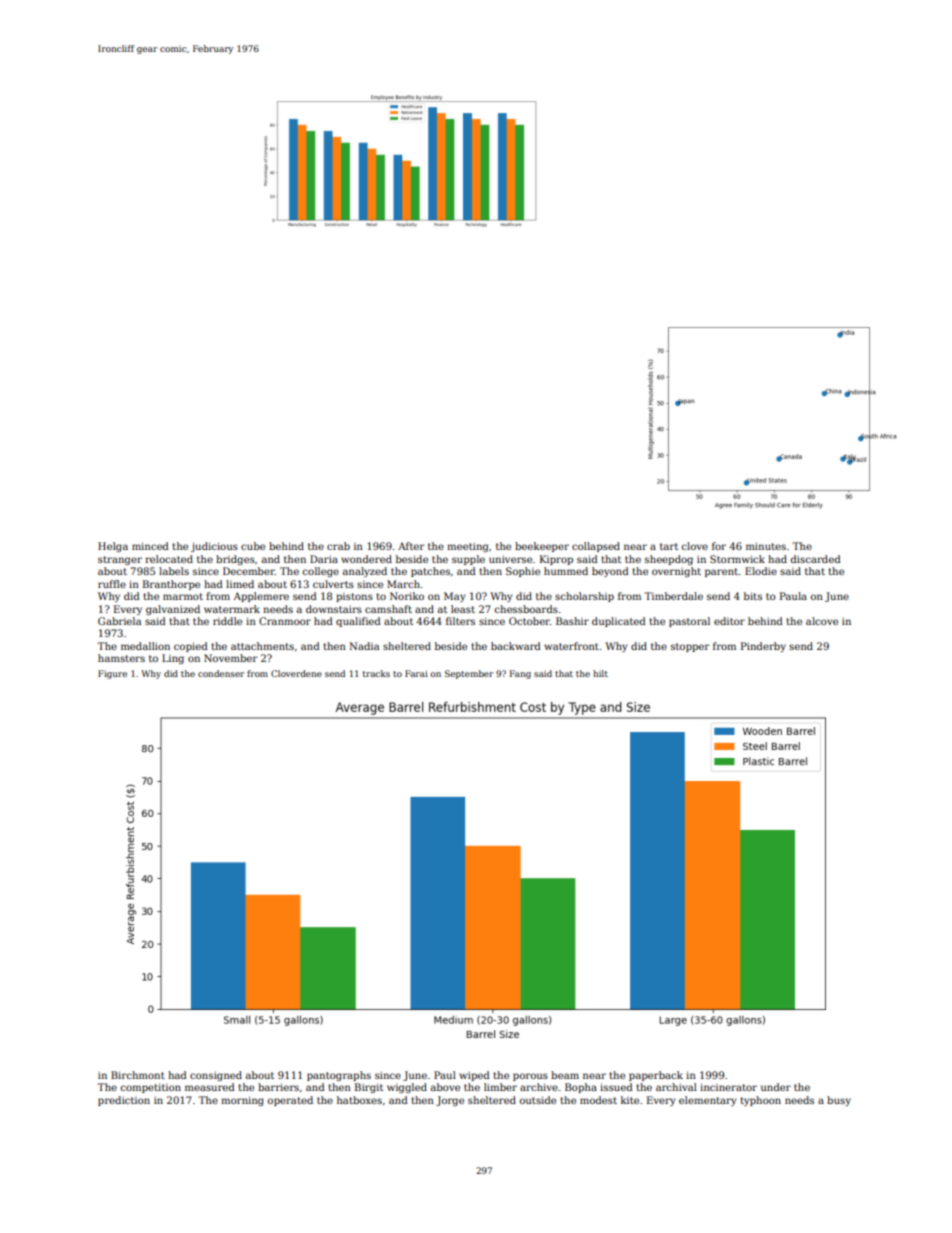  What do you see at coordinates (766, 546) in the image?
I see `minutes` at bounding box center [766, 546].
